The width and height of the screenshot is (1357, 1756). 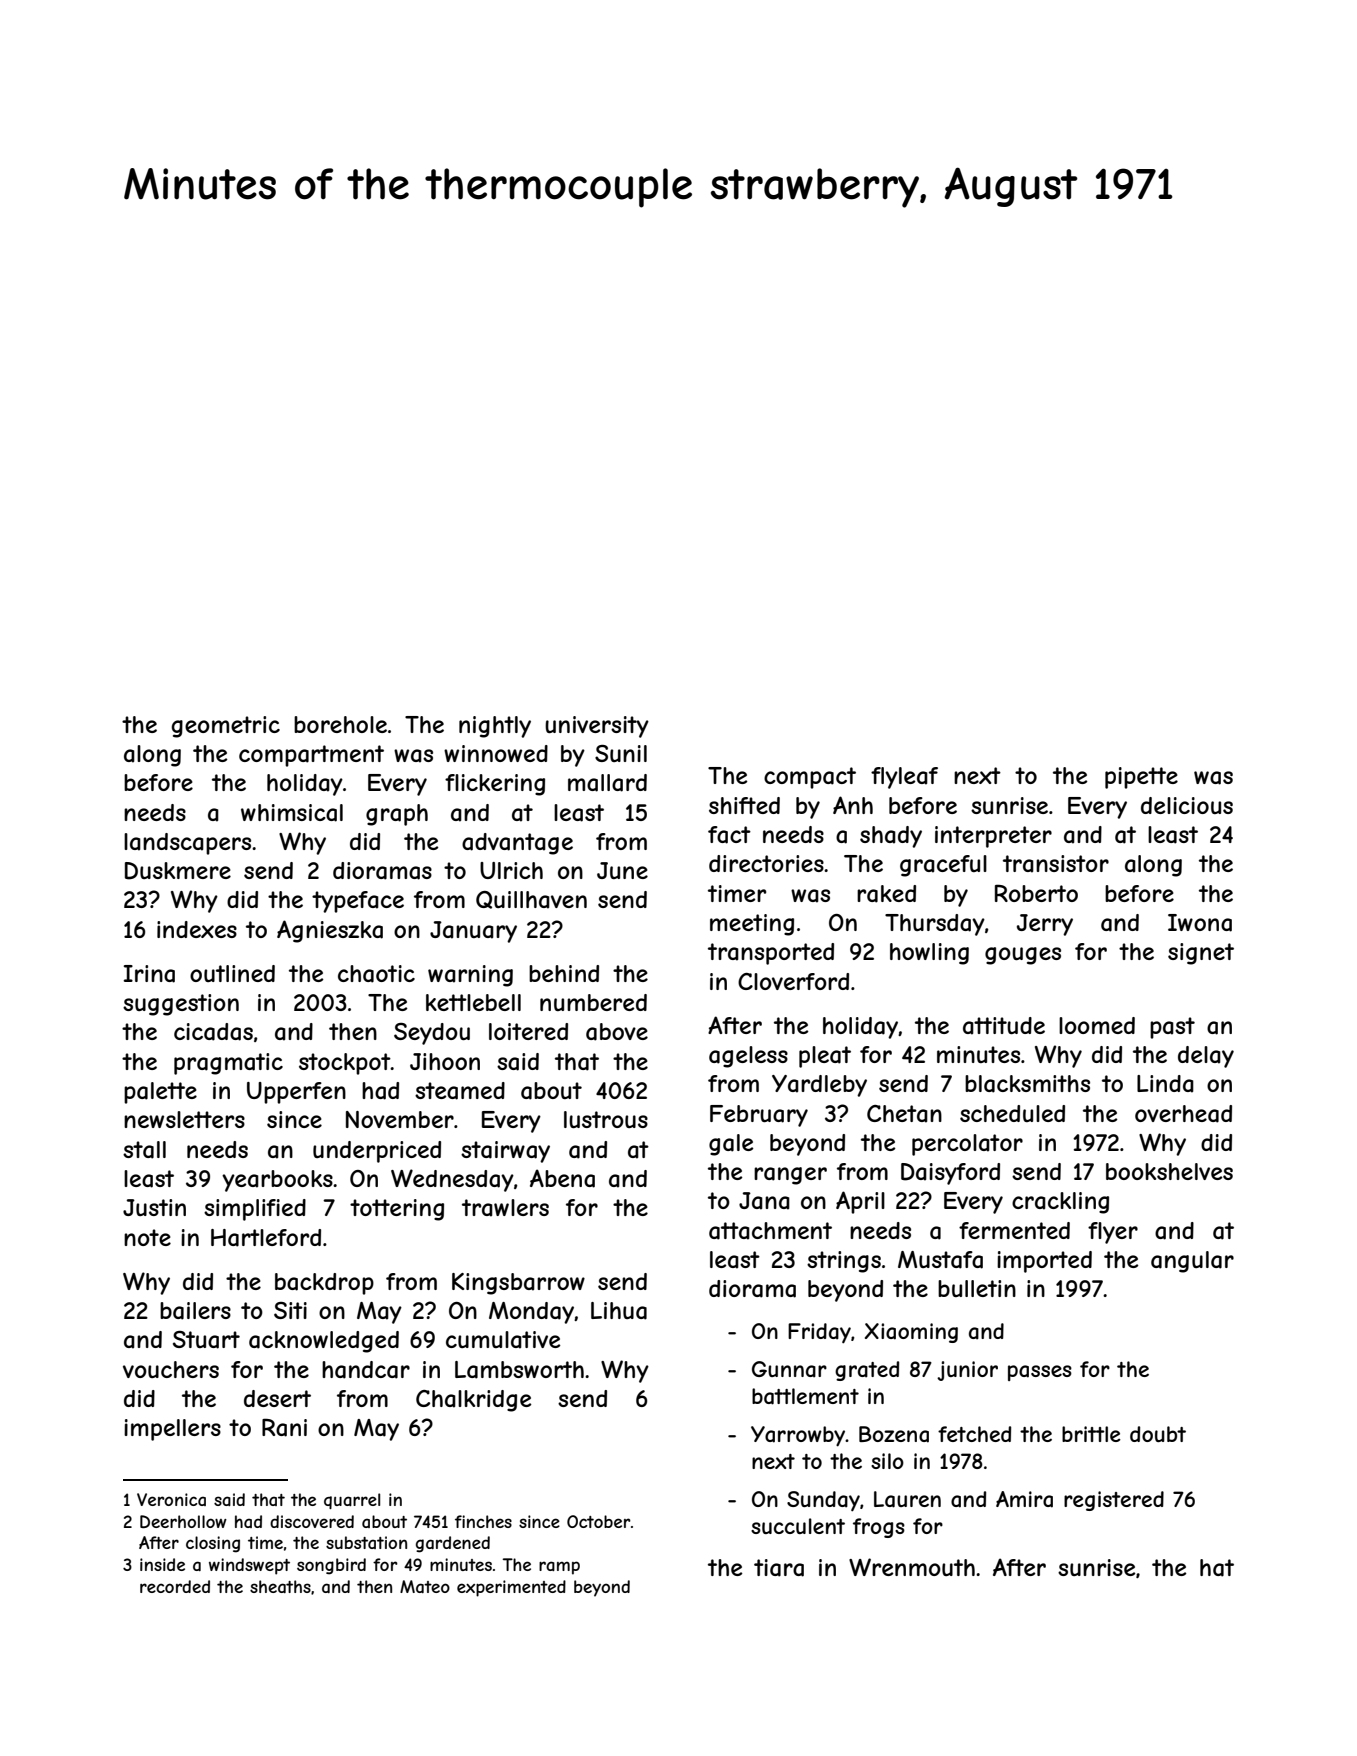 What do you see at coordinates (731, 1145) in the screenshot?
I see `gale` at bounding box center [731, 1145].
